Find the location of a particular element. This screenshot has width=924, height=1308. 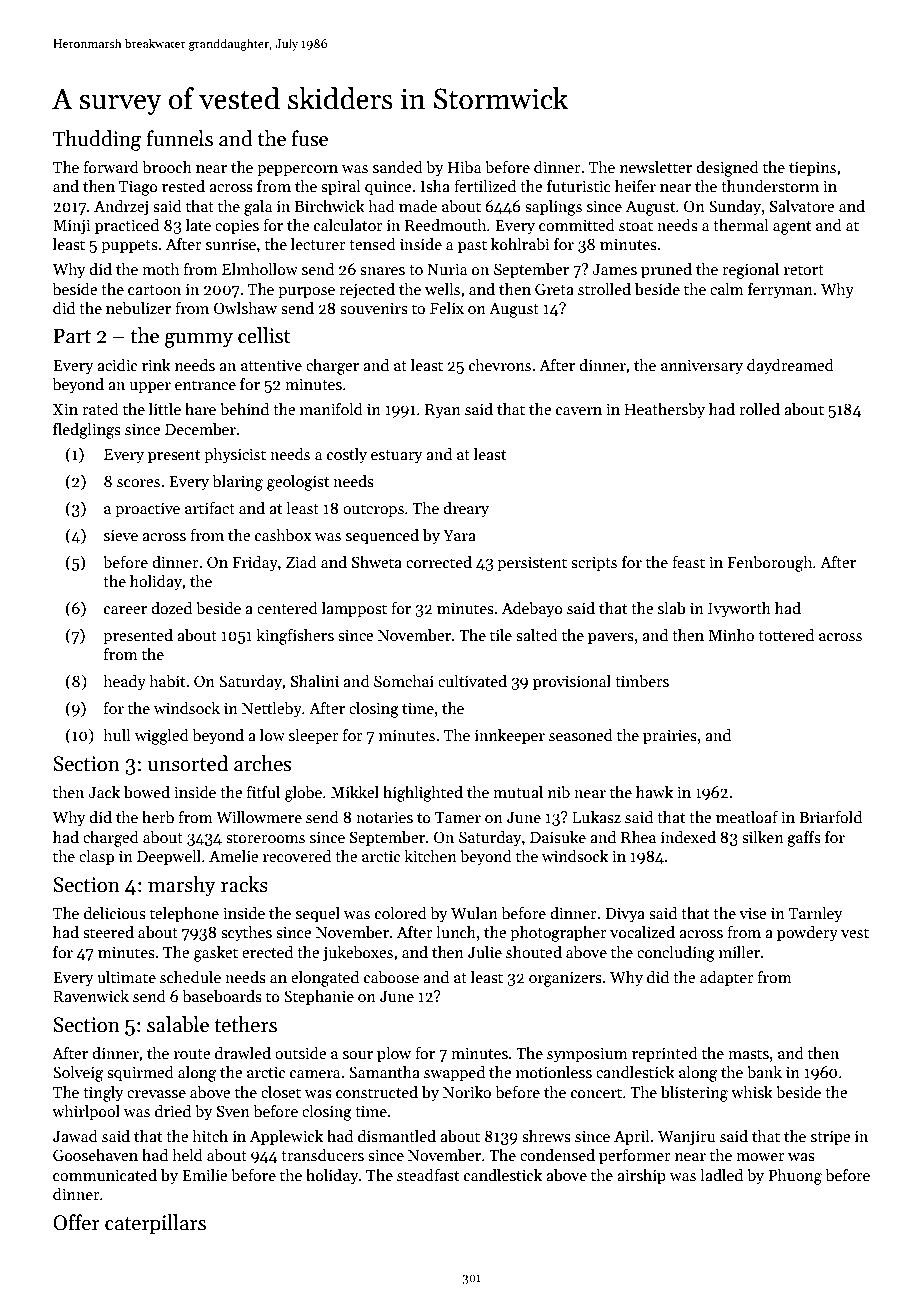

tiepins is located at coordinates (812, 169).
